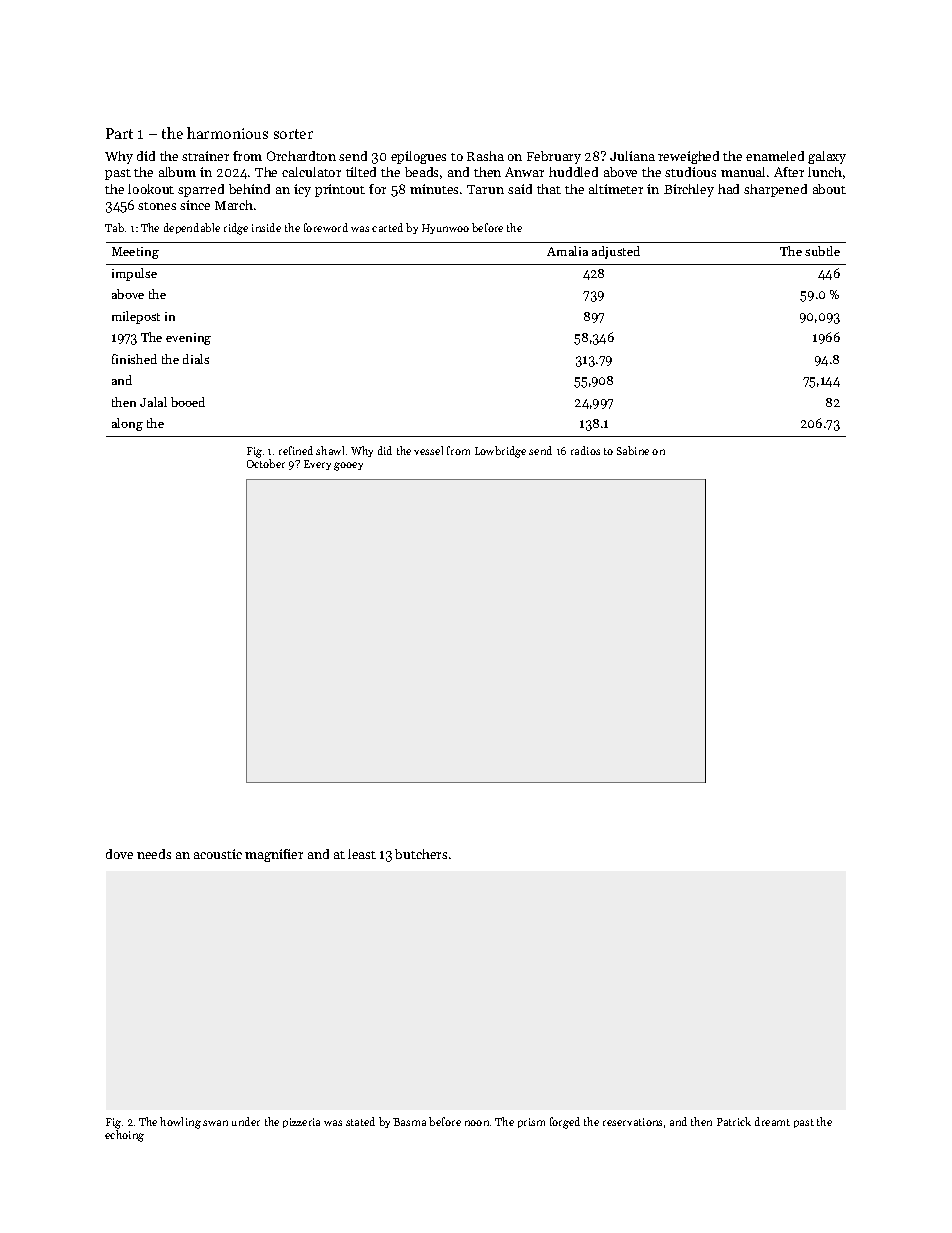 The width and height of the document is (952, 1233). I want to click on epilogues, so click(418, 157).
